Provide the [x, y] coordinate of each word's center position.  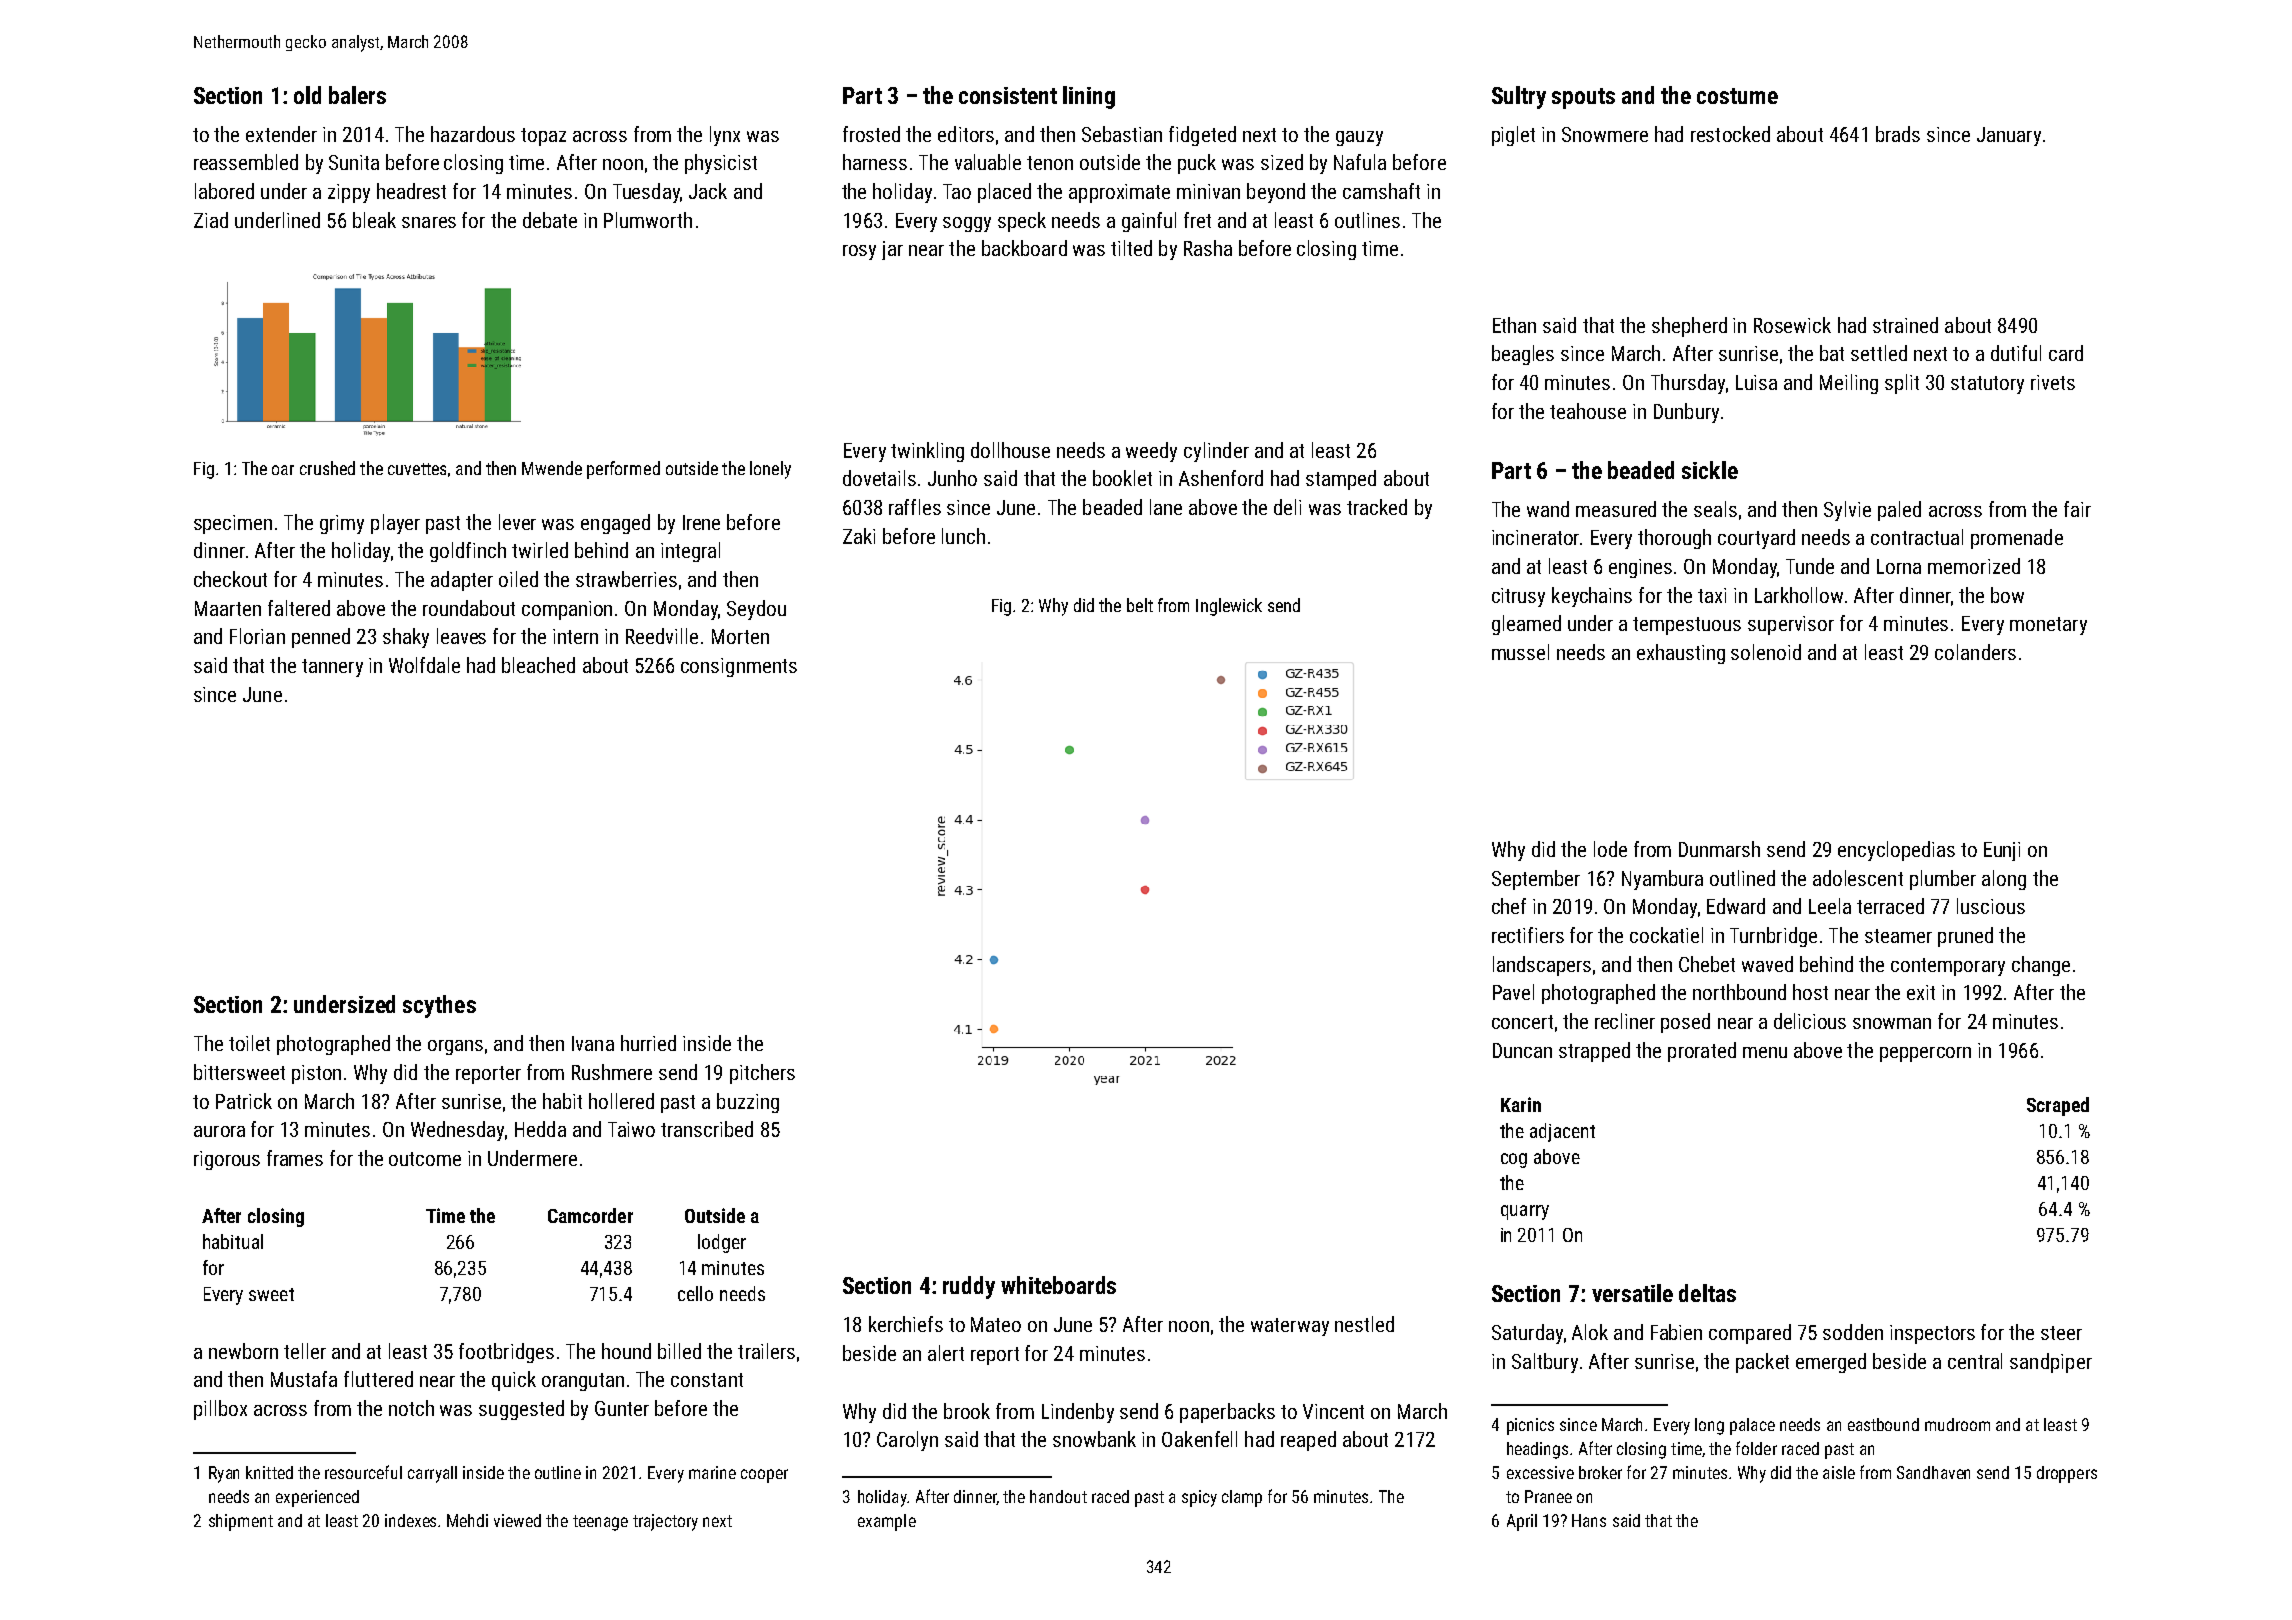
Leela [1830, 906]
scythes [439, 1006]
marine [712, 1472]
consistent [1008, 95]
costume [1737, 96]
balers [357, 95]
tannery [332, 668]
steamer [1898, 936]
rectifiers [1528, 935]
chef [1509, 906]
